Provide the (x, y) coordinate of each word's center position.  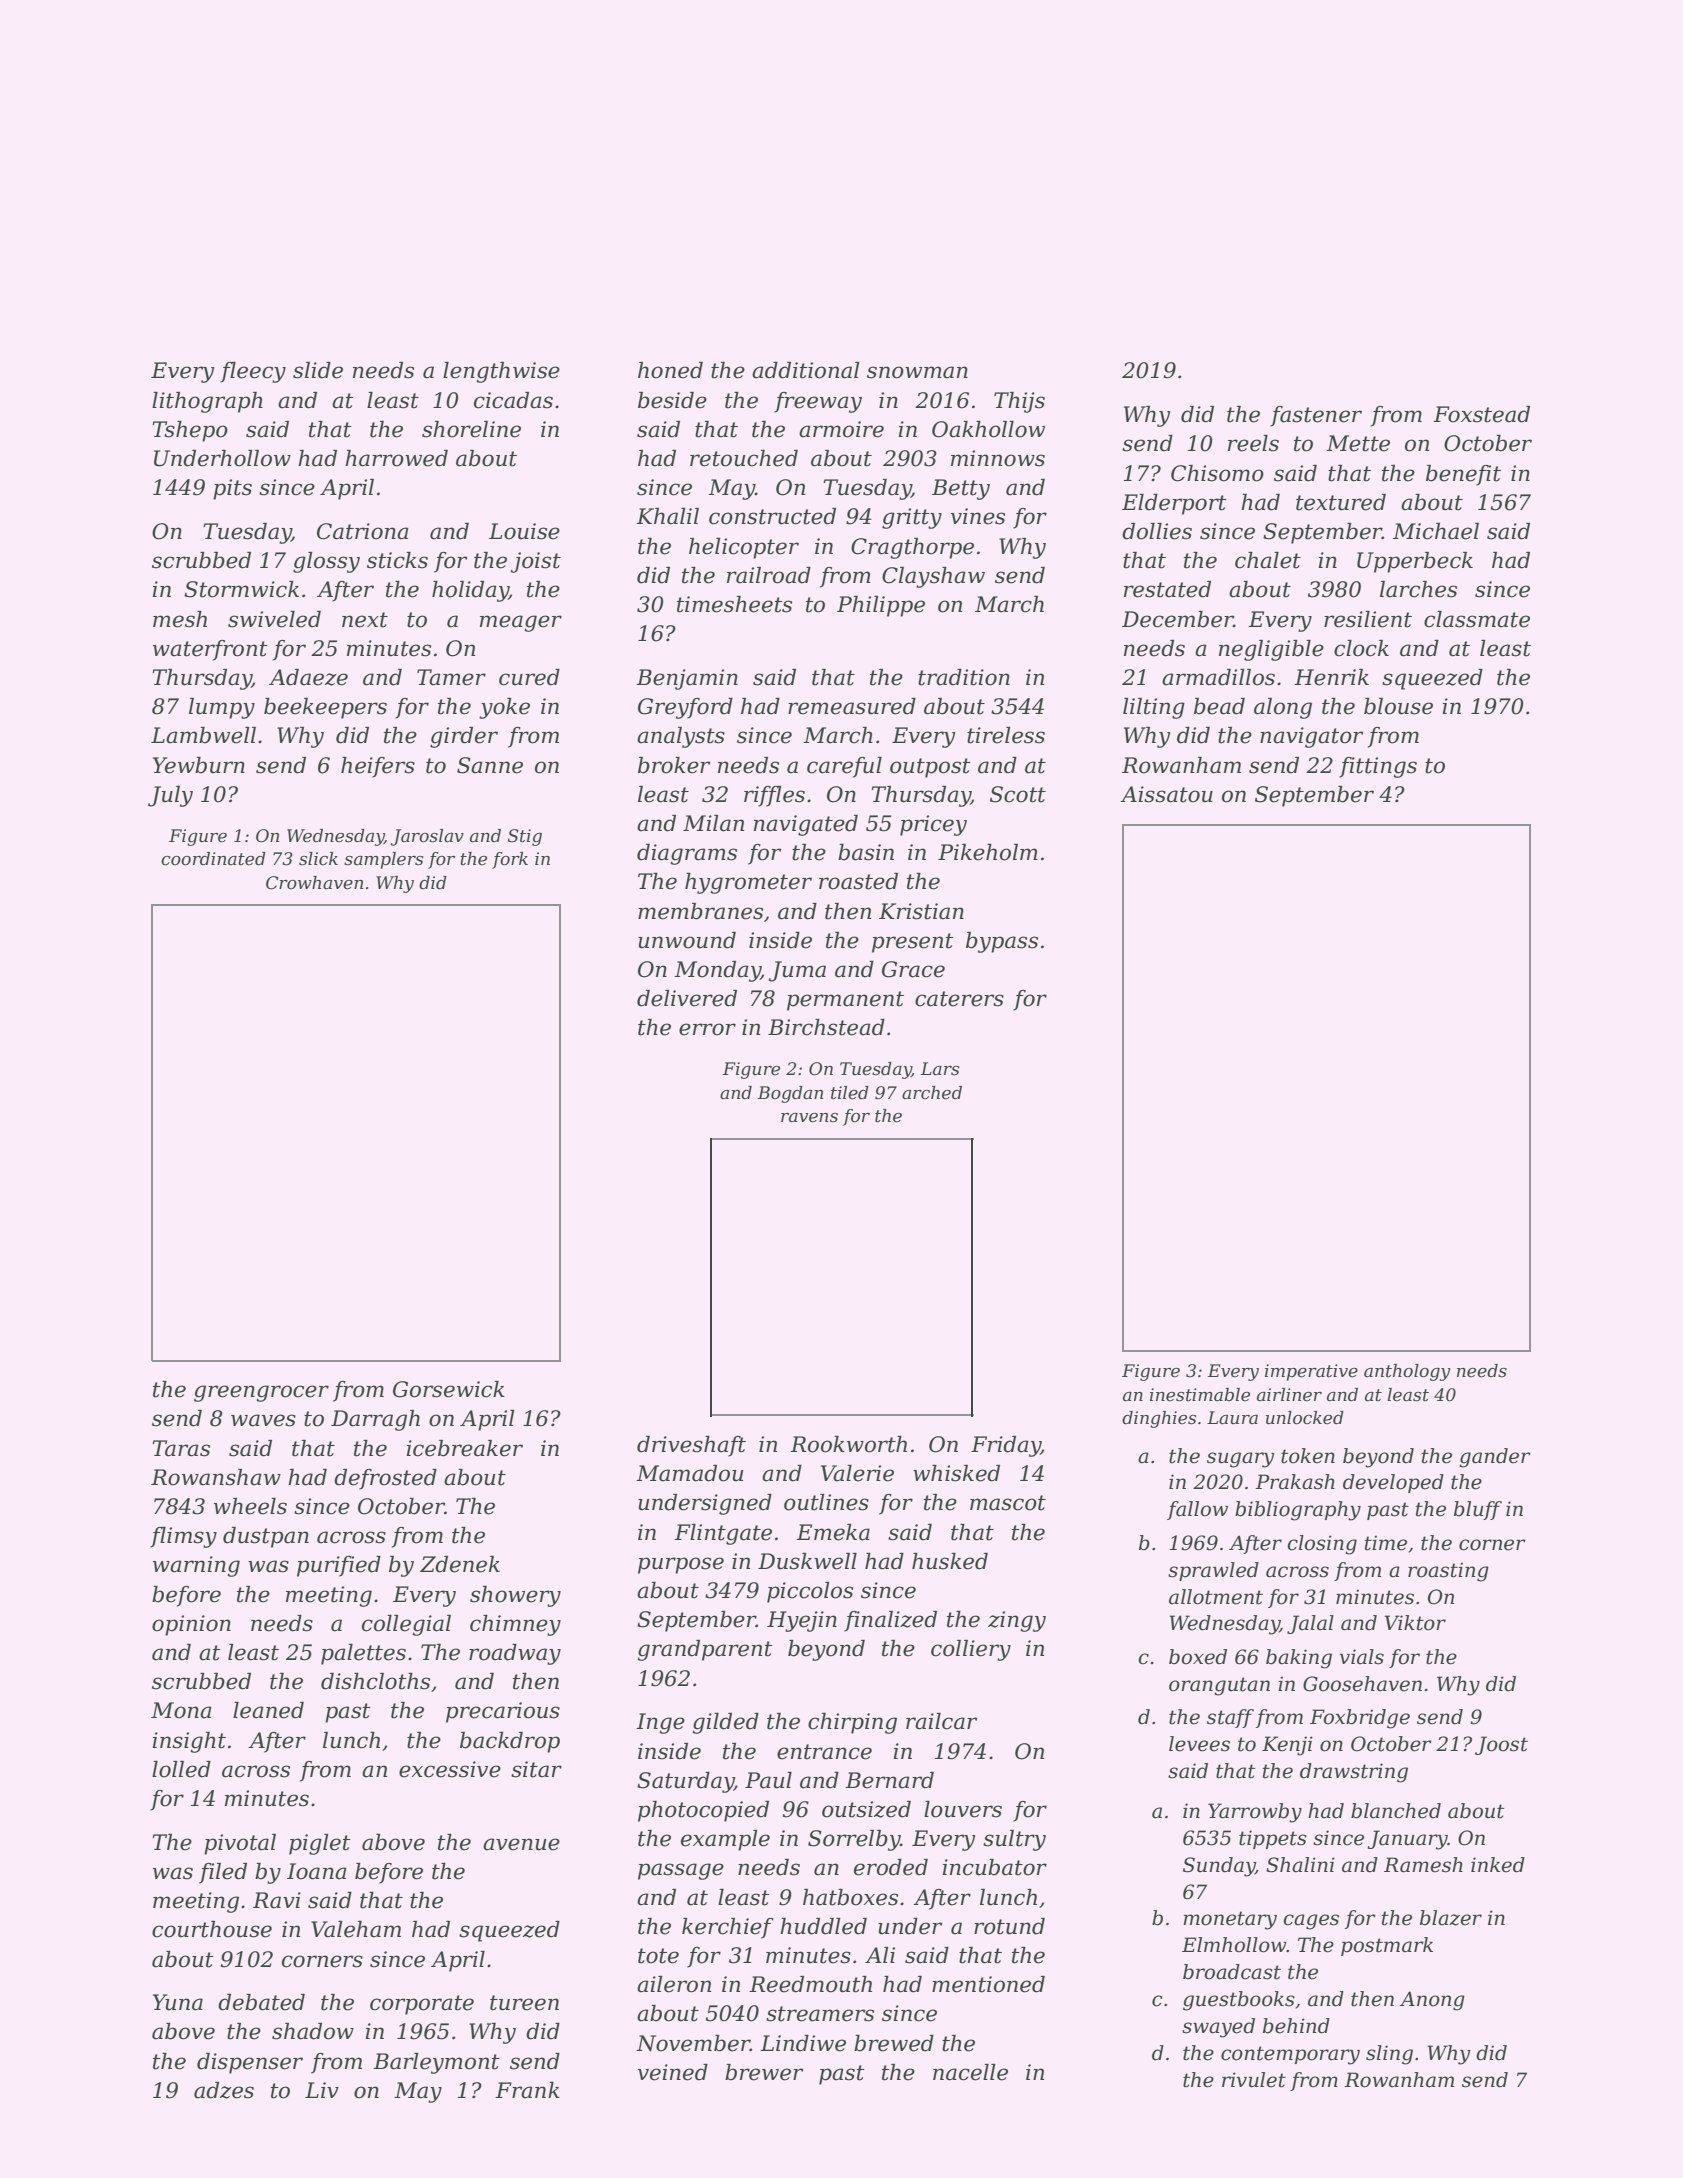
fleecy (253, 372)
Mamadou (689, 1473)
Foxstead (1481, 414)
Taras (181, 1448)
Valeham (356, 1929)
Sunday (1219, 1867)
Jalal (1310, 1624)
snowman (917, 372)
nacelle (970, 2072)
